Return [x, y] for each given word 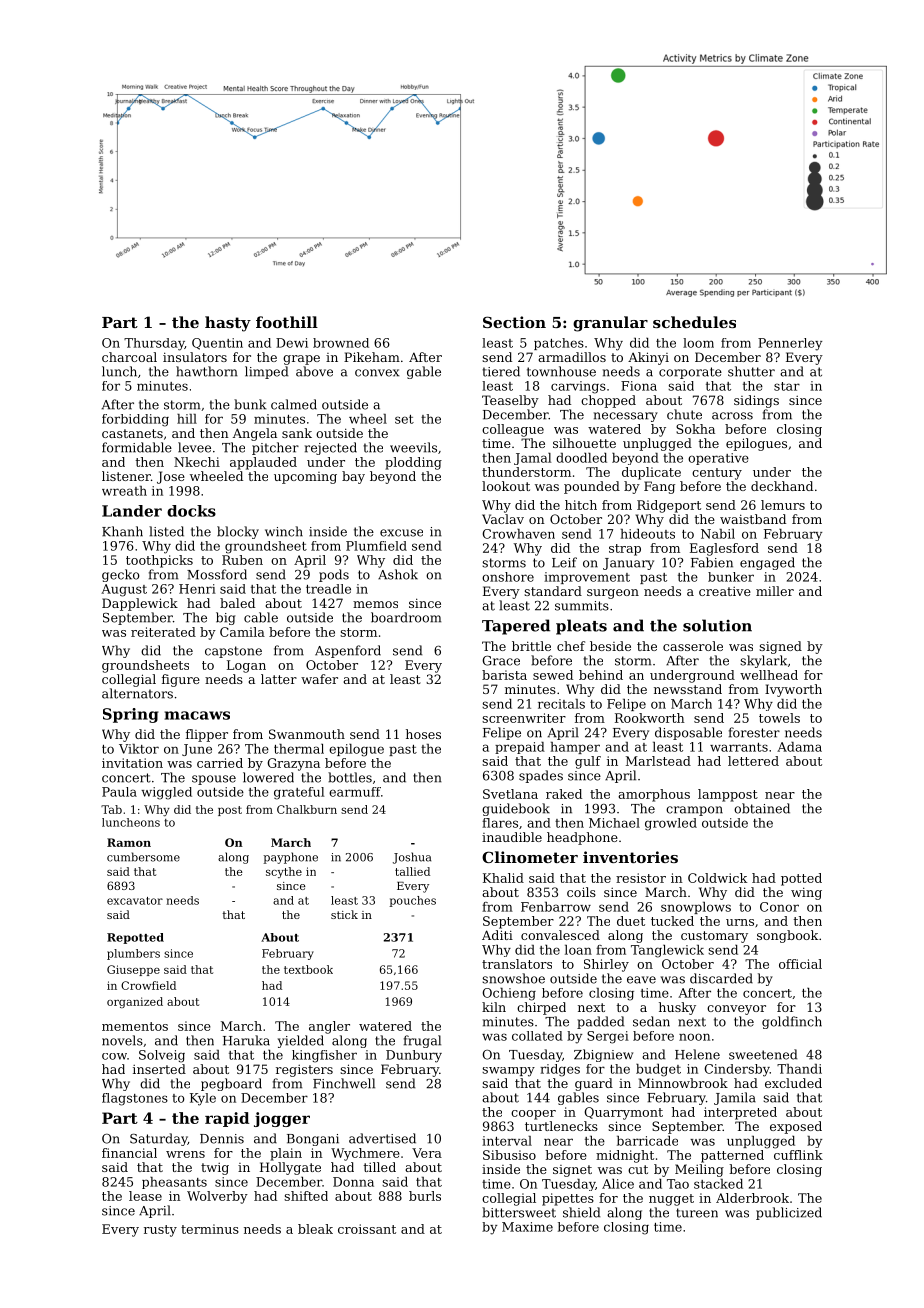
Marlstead [658, 761]
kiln [494, 1007]
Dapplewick [140, 604]
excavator [135, 901]
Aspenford [348, 651]
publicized [789, 1213]
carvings [578, 387]
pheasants [174, 1183]
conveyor [736, 1010]
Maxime [527, 1227]
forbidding [135, 420]
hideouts [648, 534]
